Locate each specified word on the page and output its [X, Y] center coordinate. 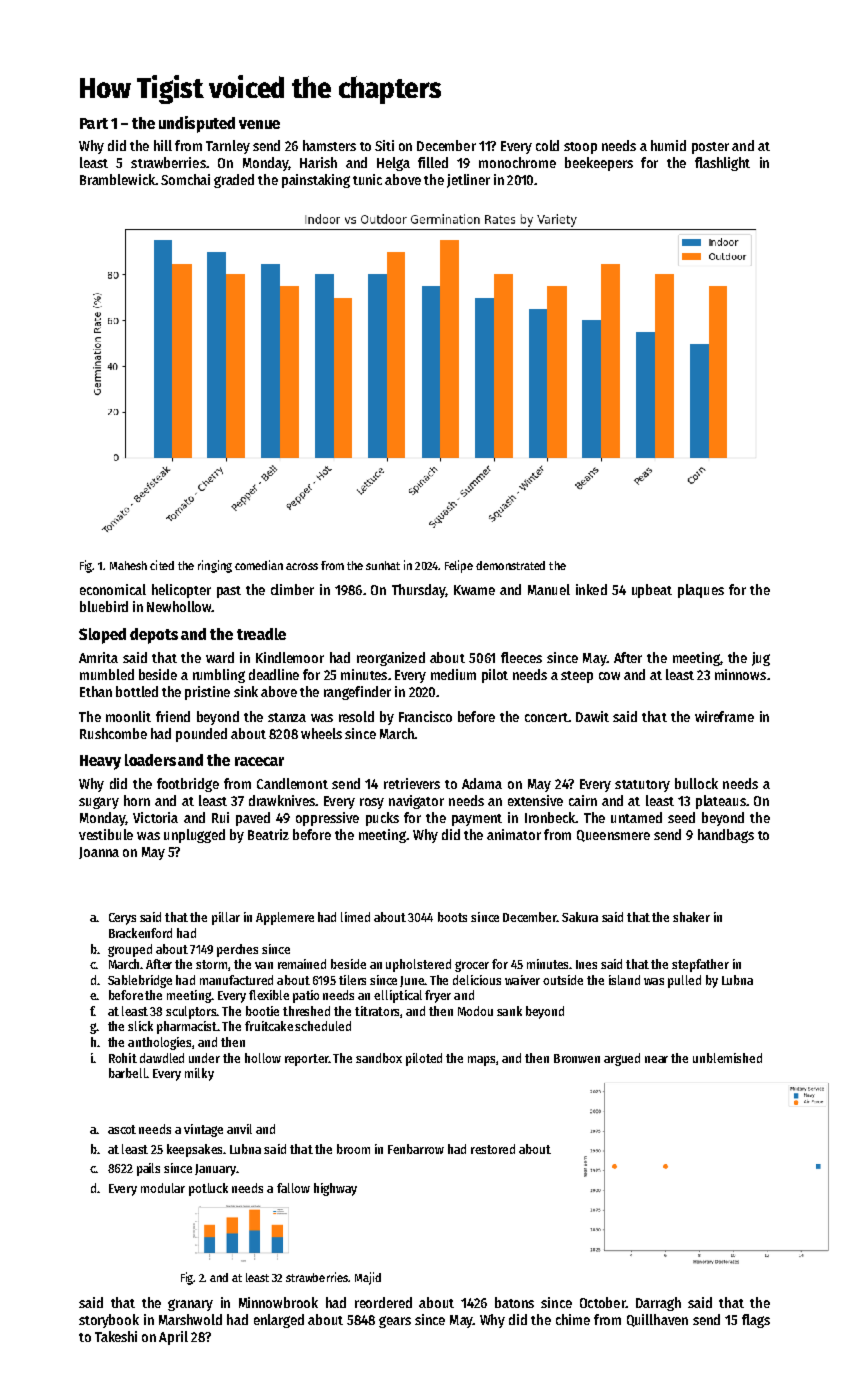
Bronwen [577, 1058]
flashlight [722, 164]
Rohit [123, 1058]
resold [356, 716]
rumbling [219, 676]
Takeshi [116, 1336]
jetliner [468, 181]
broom [353, 1149]
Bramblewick [117, 179]
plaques [701, 591]
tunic [367, 179]
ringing [215, 566]
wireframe [724, 716]
